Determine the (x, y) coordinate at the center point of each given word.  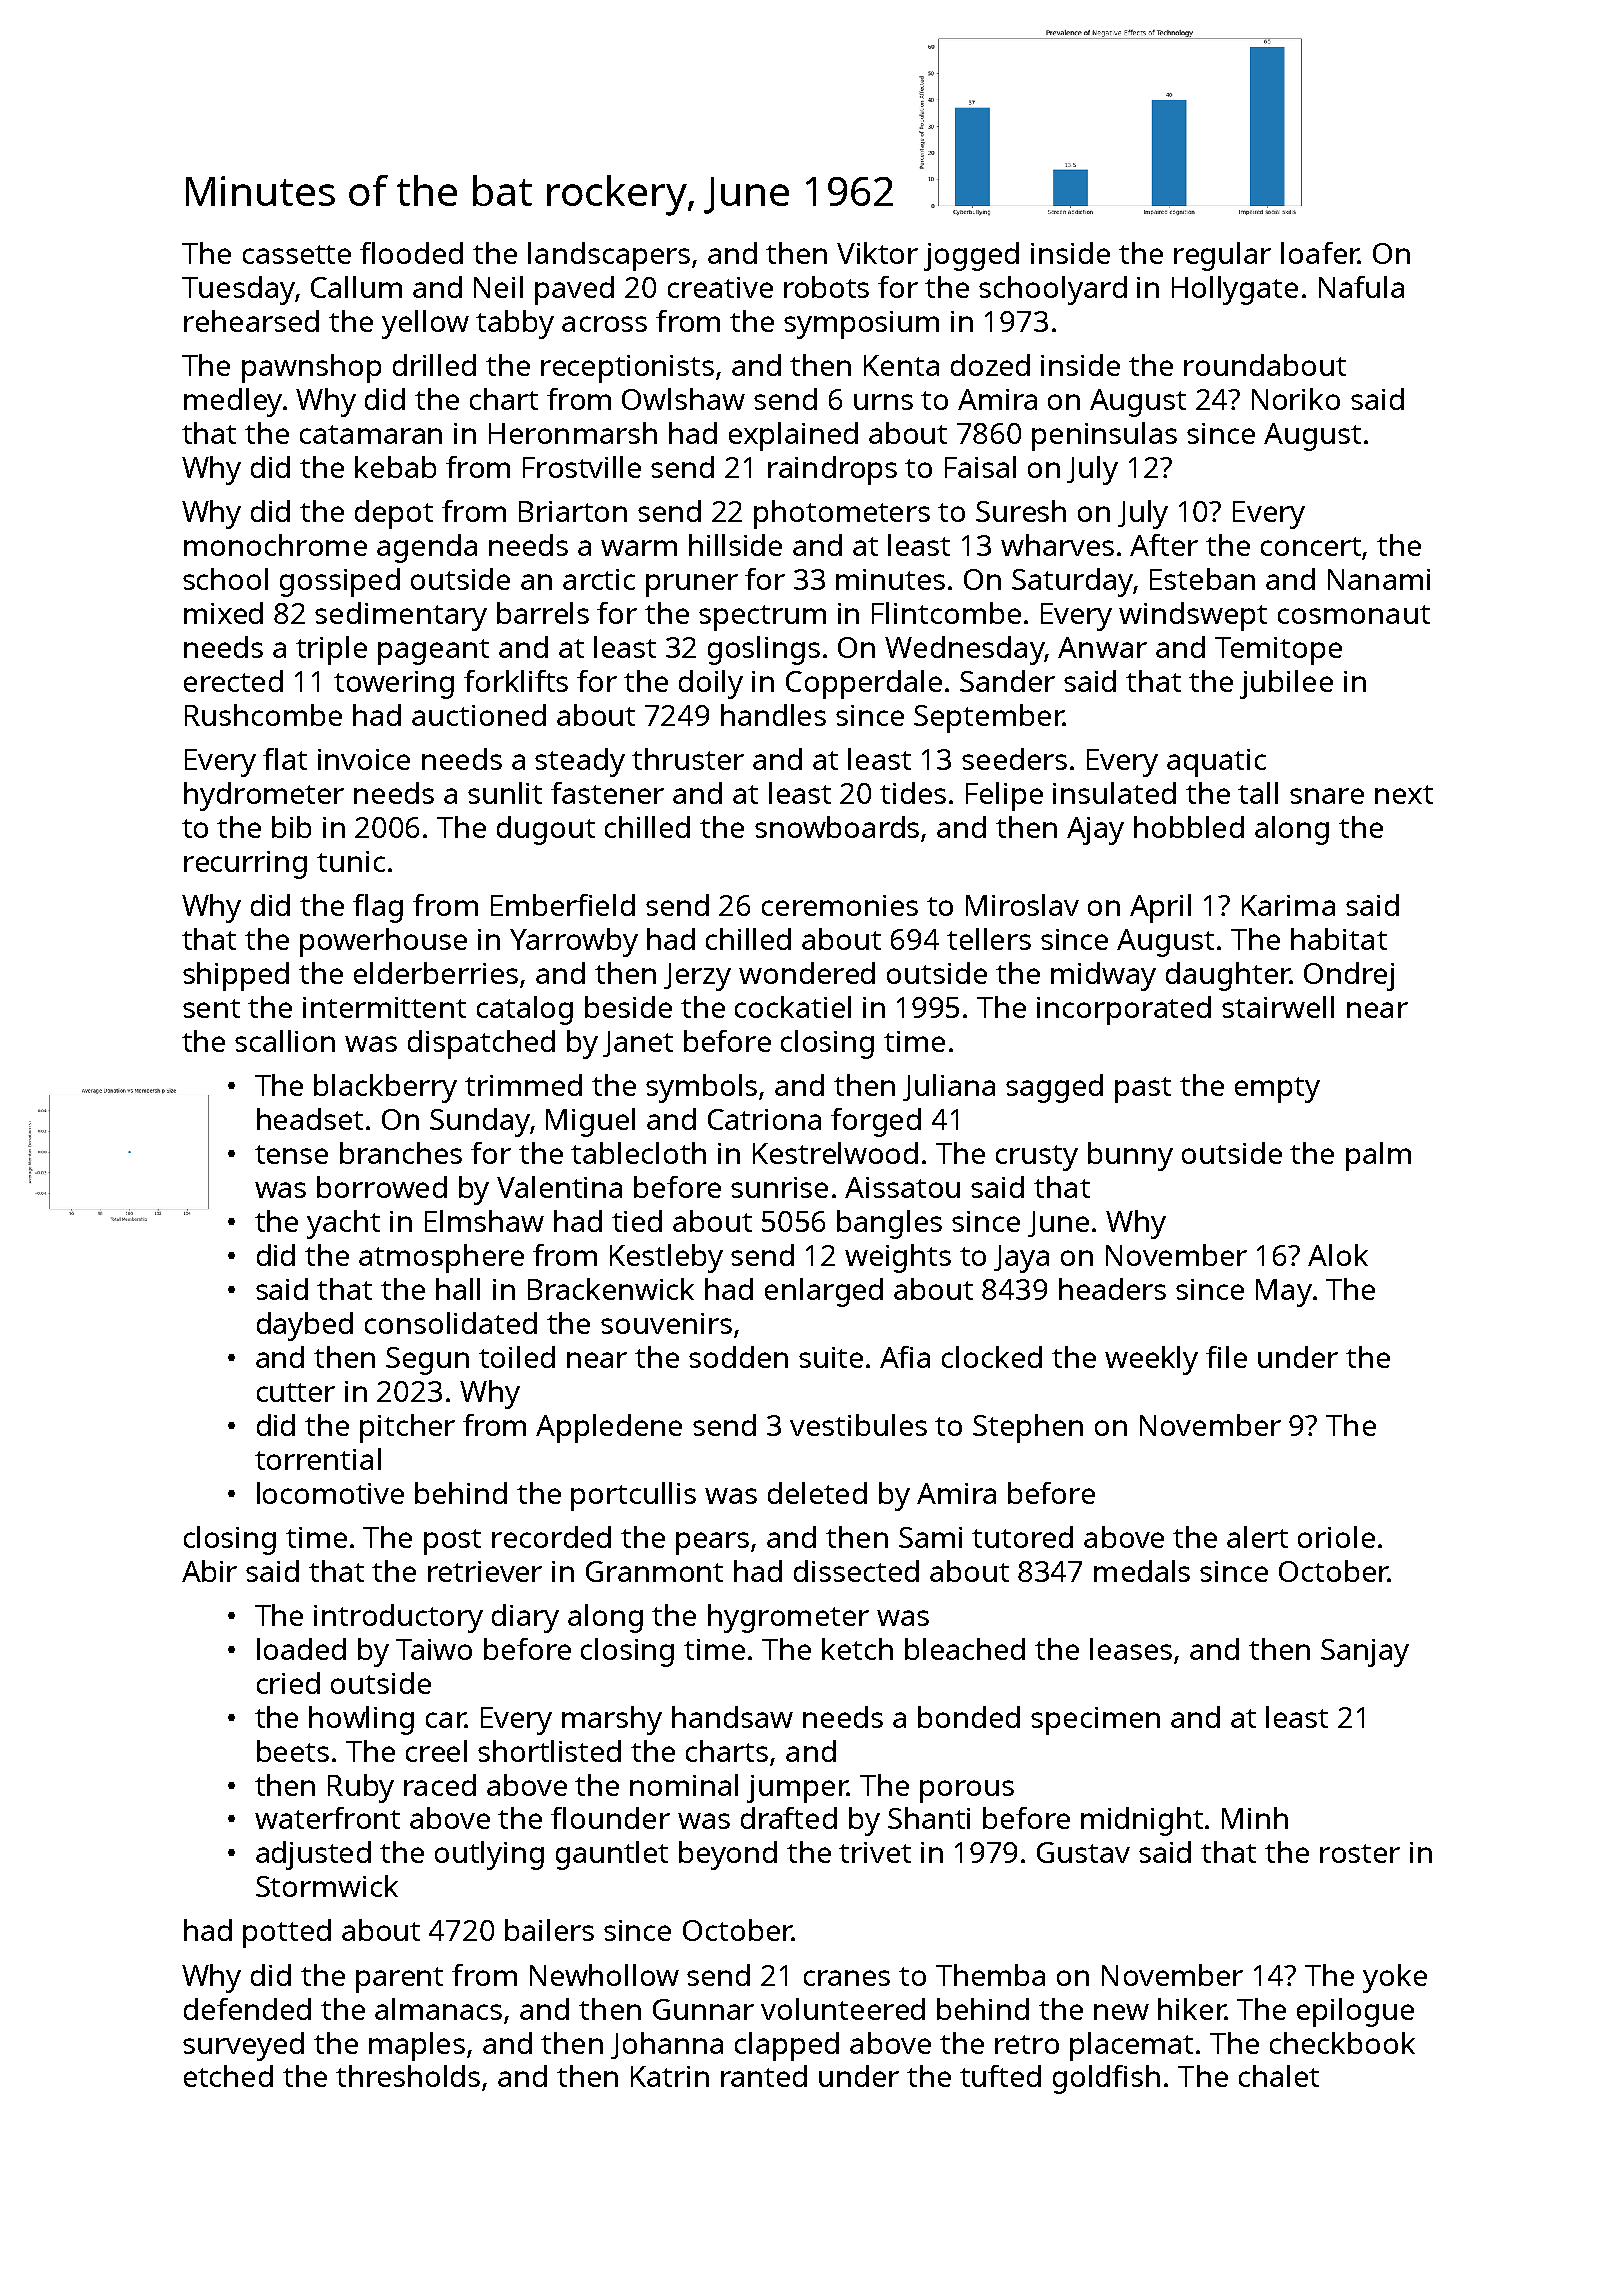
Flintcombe (946, 613)
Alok (1338, 1255)
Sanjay (1365, 1653)
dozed (990, 365)
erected (233, 681)
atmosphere (441, 1258)
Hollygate (1235, 290)
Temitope (1278, 651)
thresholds (408, 2076)
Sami (930, 1537)
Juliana (949, 1087)
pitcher (407, 1428)
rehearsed (251, 321)
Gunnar (703, 2009)
